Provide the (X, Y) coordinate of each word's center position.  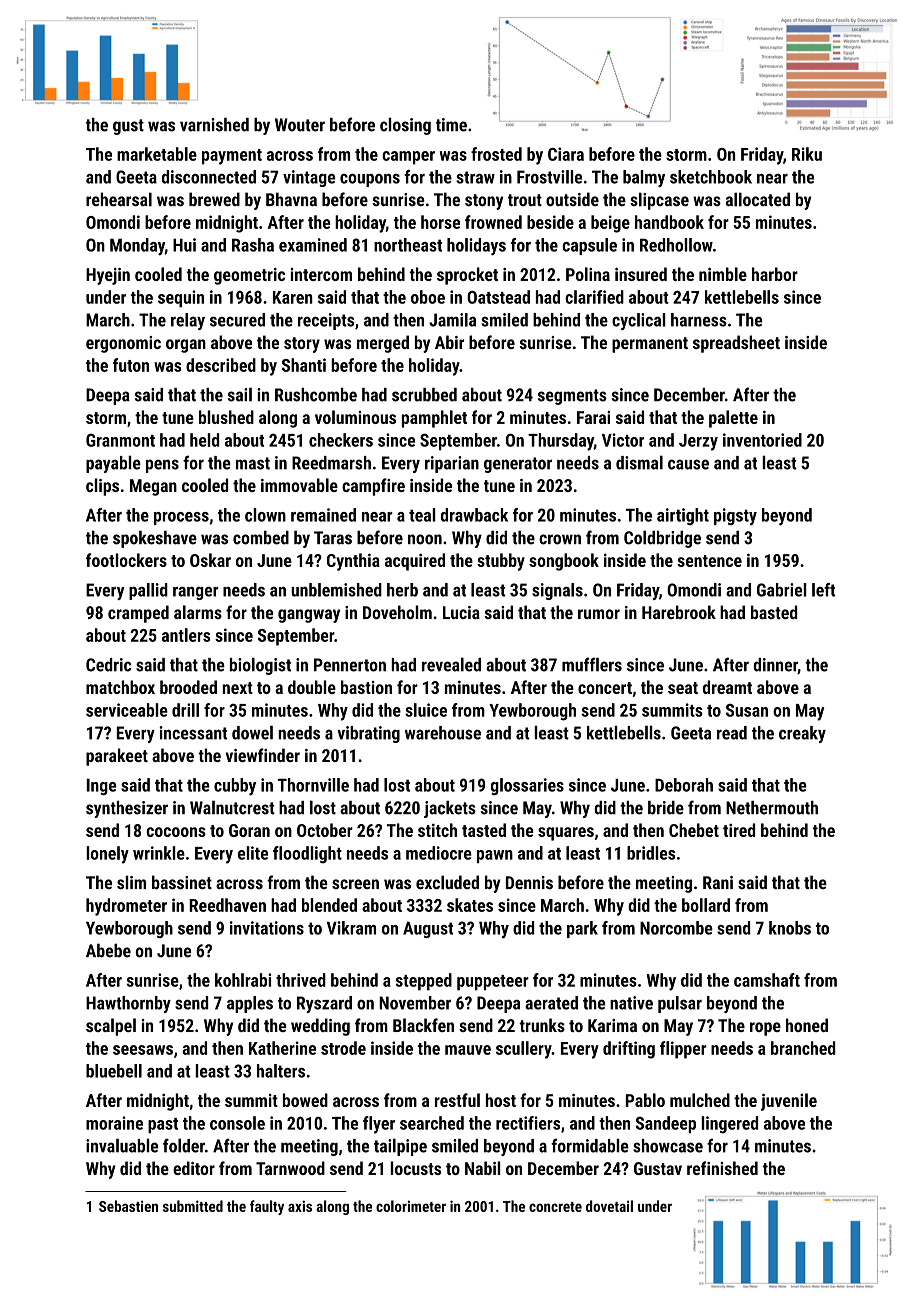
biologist (260, 666)
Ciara (566, 154)
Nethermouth (772, 808)
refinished (722, 1168)
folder (184, 1145)
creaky (802, 734)
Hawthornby (128, 1004)
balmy (644, 178)
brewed (214, 199)
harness (699, 320)
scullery (524, 1050)
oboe (428, 297)
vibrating (368, 734)
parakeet (117, 757)
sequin (181, 299)
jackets (450, 809)
